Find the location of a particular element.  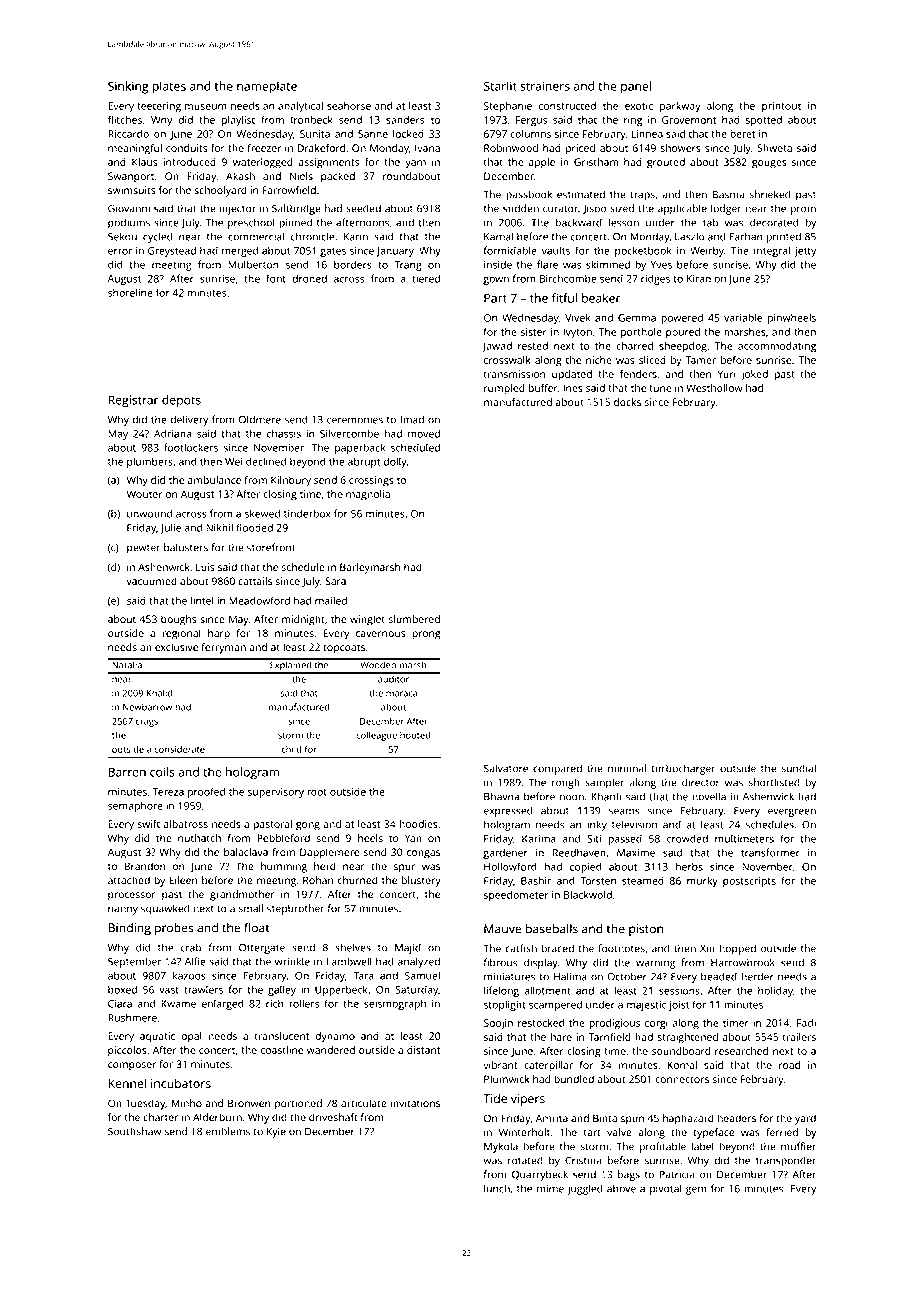

Majid is located at coordinates (408, 948).
